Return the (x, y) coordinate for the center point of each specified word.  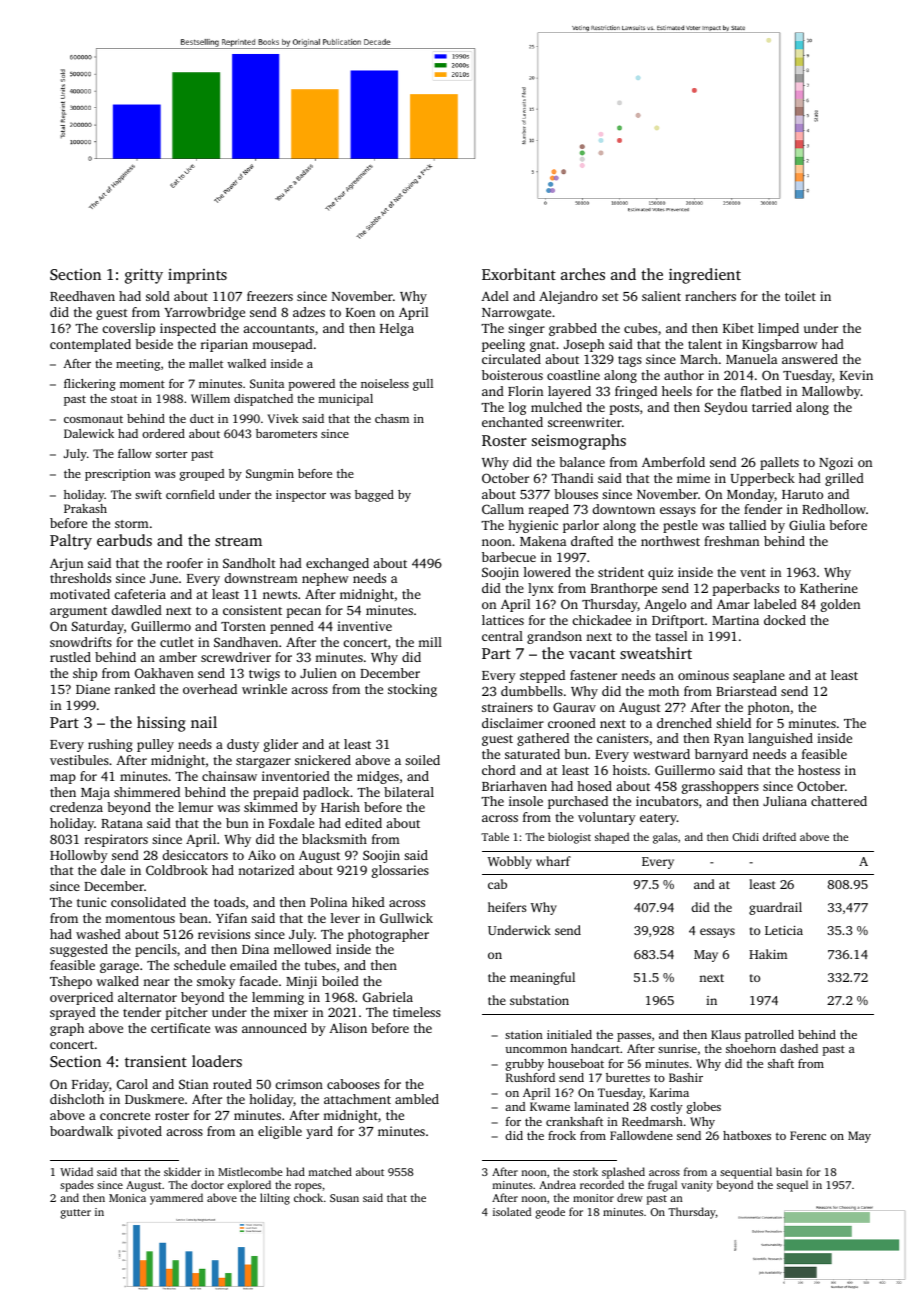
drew (630, 1197)
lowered (547, 572)
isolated (512, 1211)
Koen (360, 312)
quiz (660, 573)
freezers (270, 296)
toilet (800, 296)
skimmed (271, 807)
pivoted (139, 1132)
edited (363, 823)
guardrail (775, 908)
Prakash (85, 508)
